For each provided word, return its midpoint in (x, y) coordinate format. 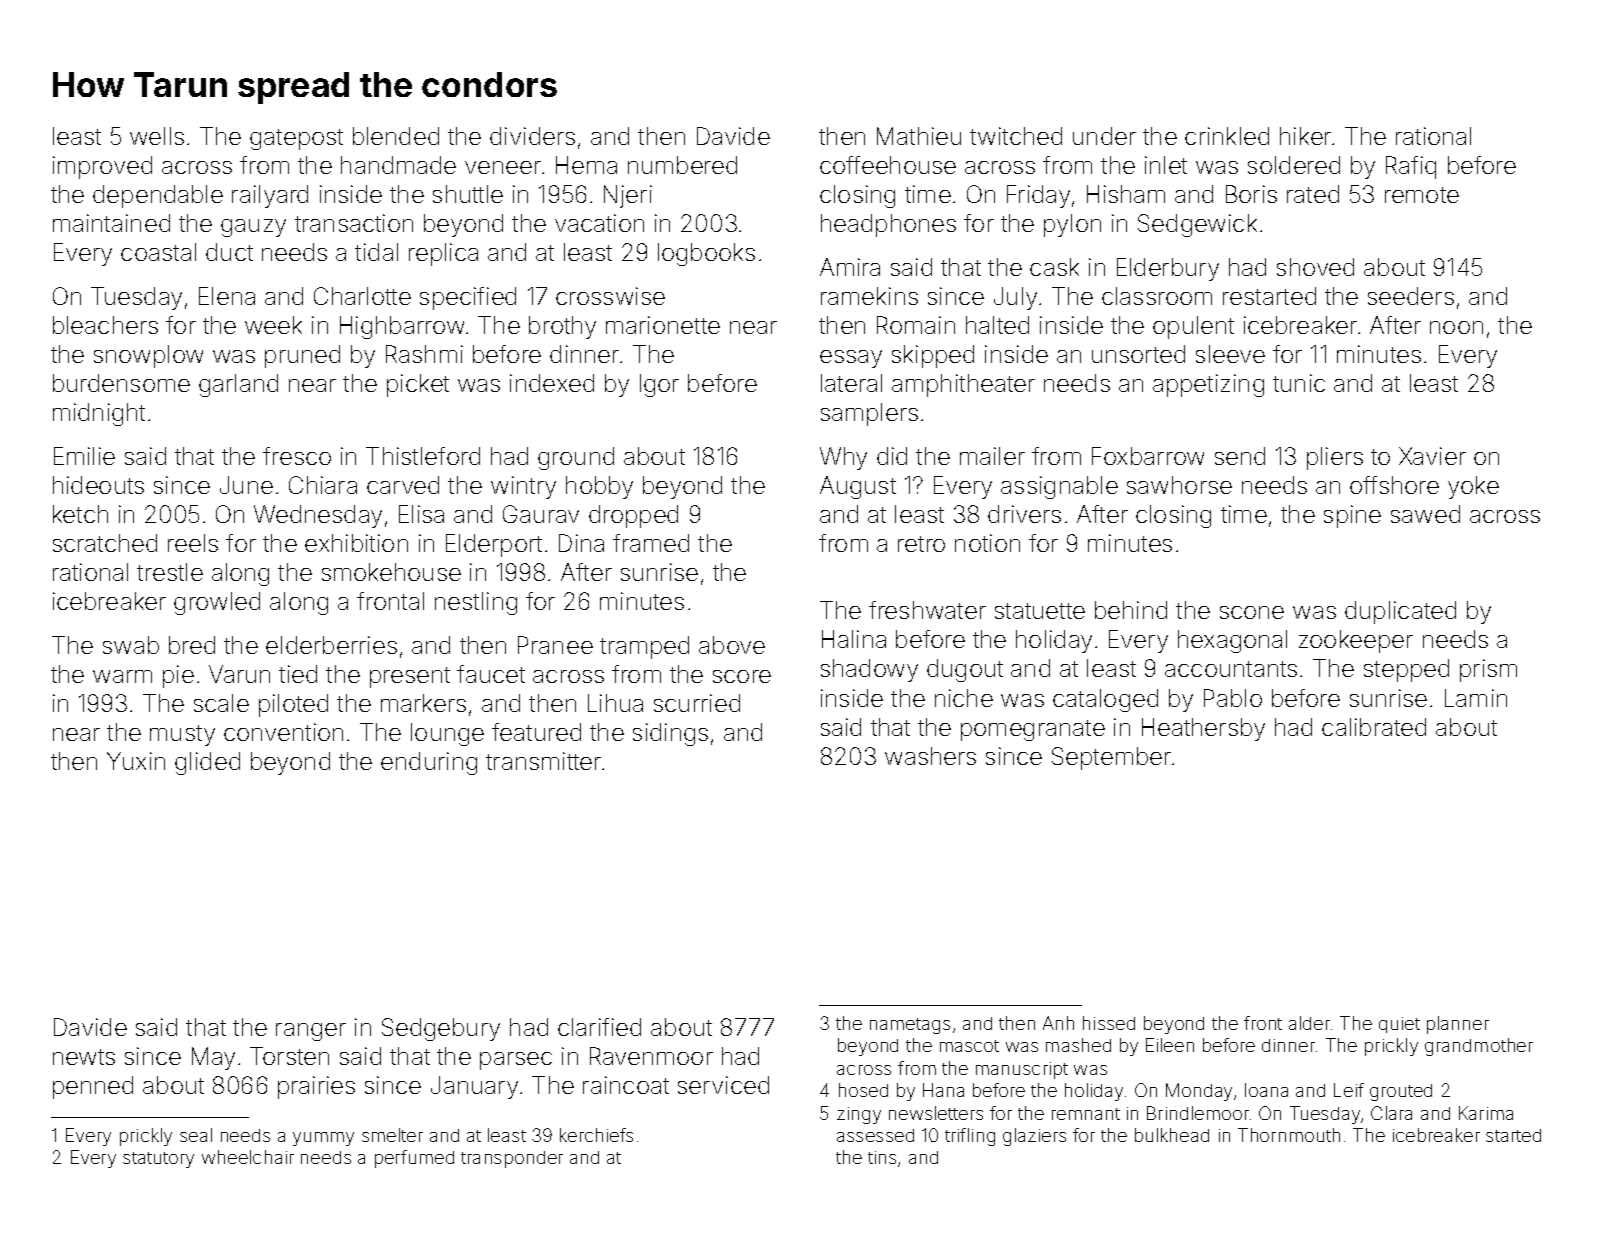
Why (843, 458)
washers (930, 756)
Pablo (1233, 698)
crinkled (1227, 136)
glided (207, 763)
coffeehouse (888, 165)
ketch (80, 514)
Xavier (1432, 456)
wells (157, 136)
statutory (158, 1160)
